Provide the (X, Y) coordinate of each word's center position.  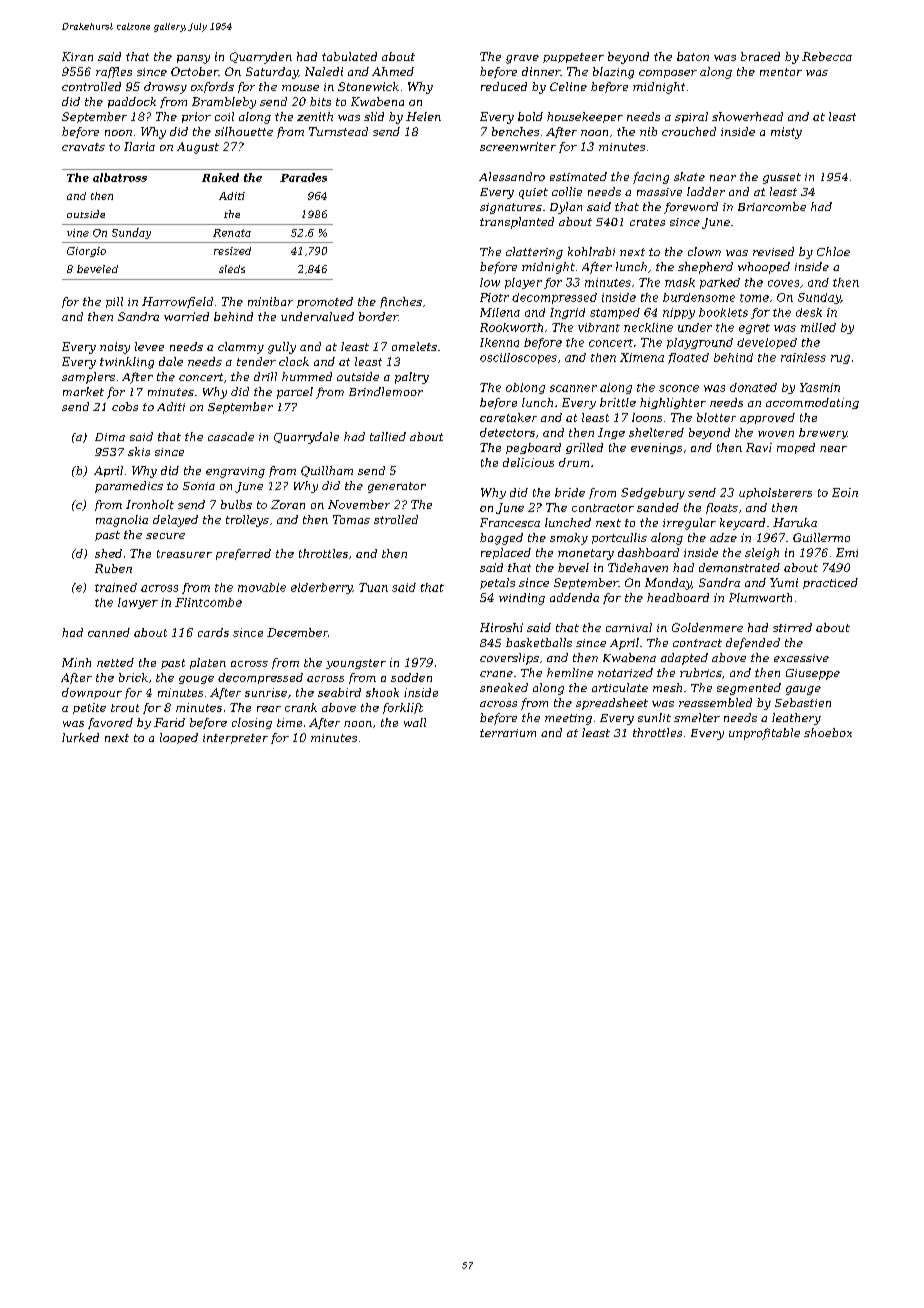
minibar (270, 301)
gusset (782, 178)
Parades (303, 177)
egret (754, 329)
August (198, 148)
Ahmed (393, 71)
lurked (80, 737)
